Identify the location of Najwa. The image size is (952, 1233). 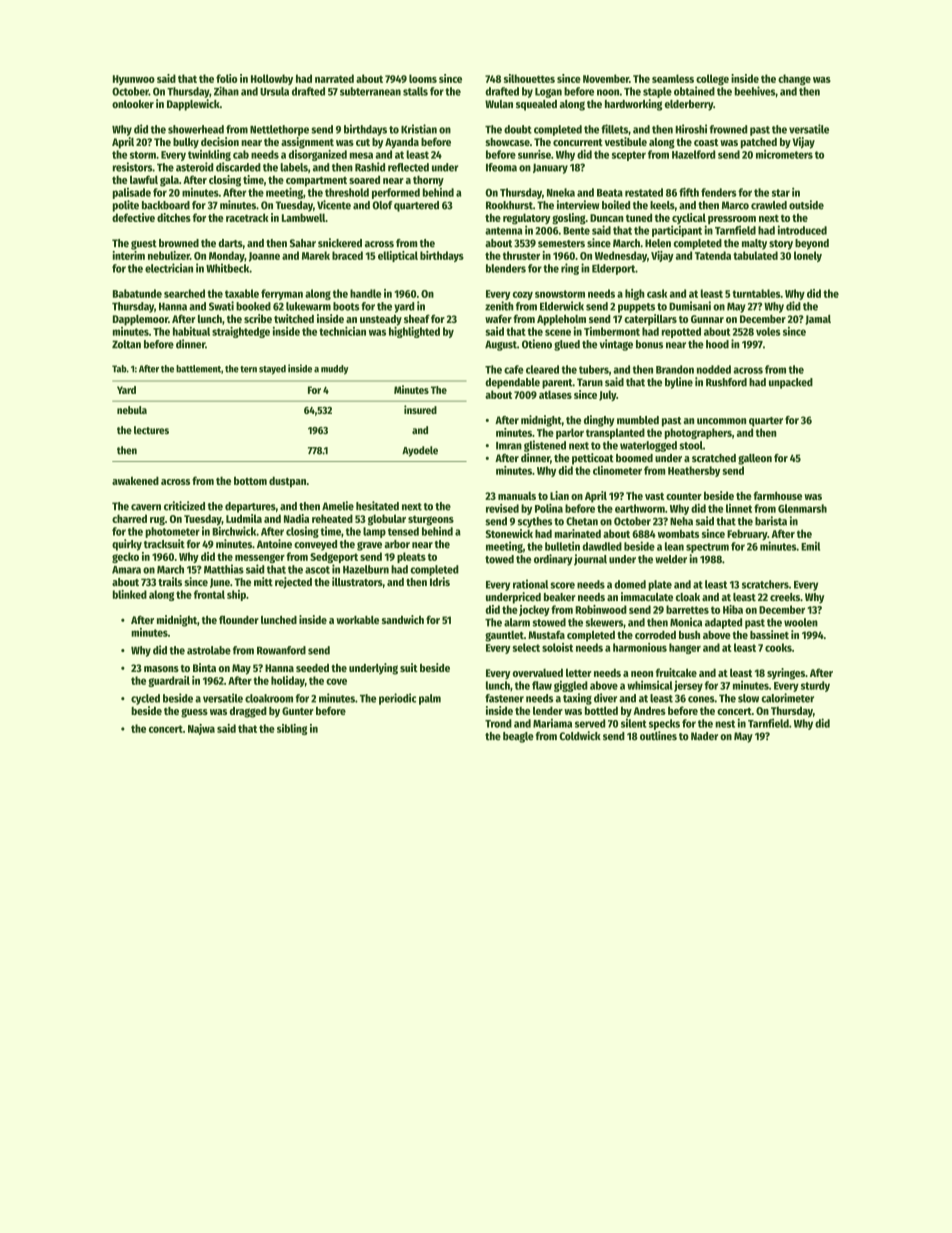
(201, 729).
